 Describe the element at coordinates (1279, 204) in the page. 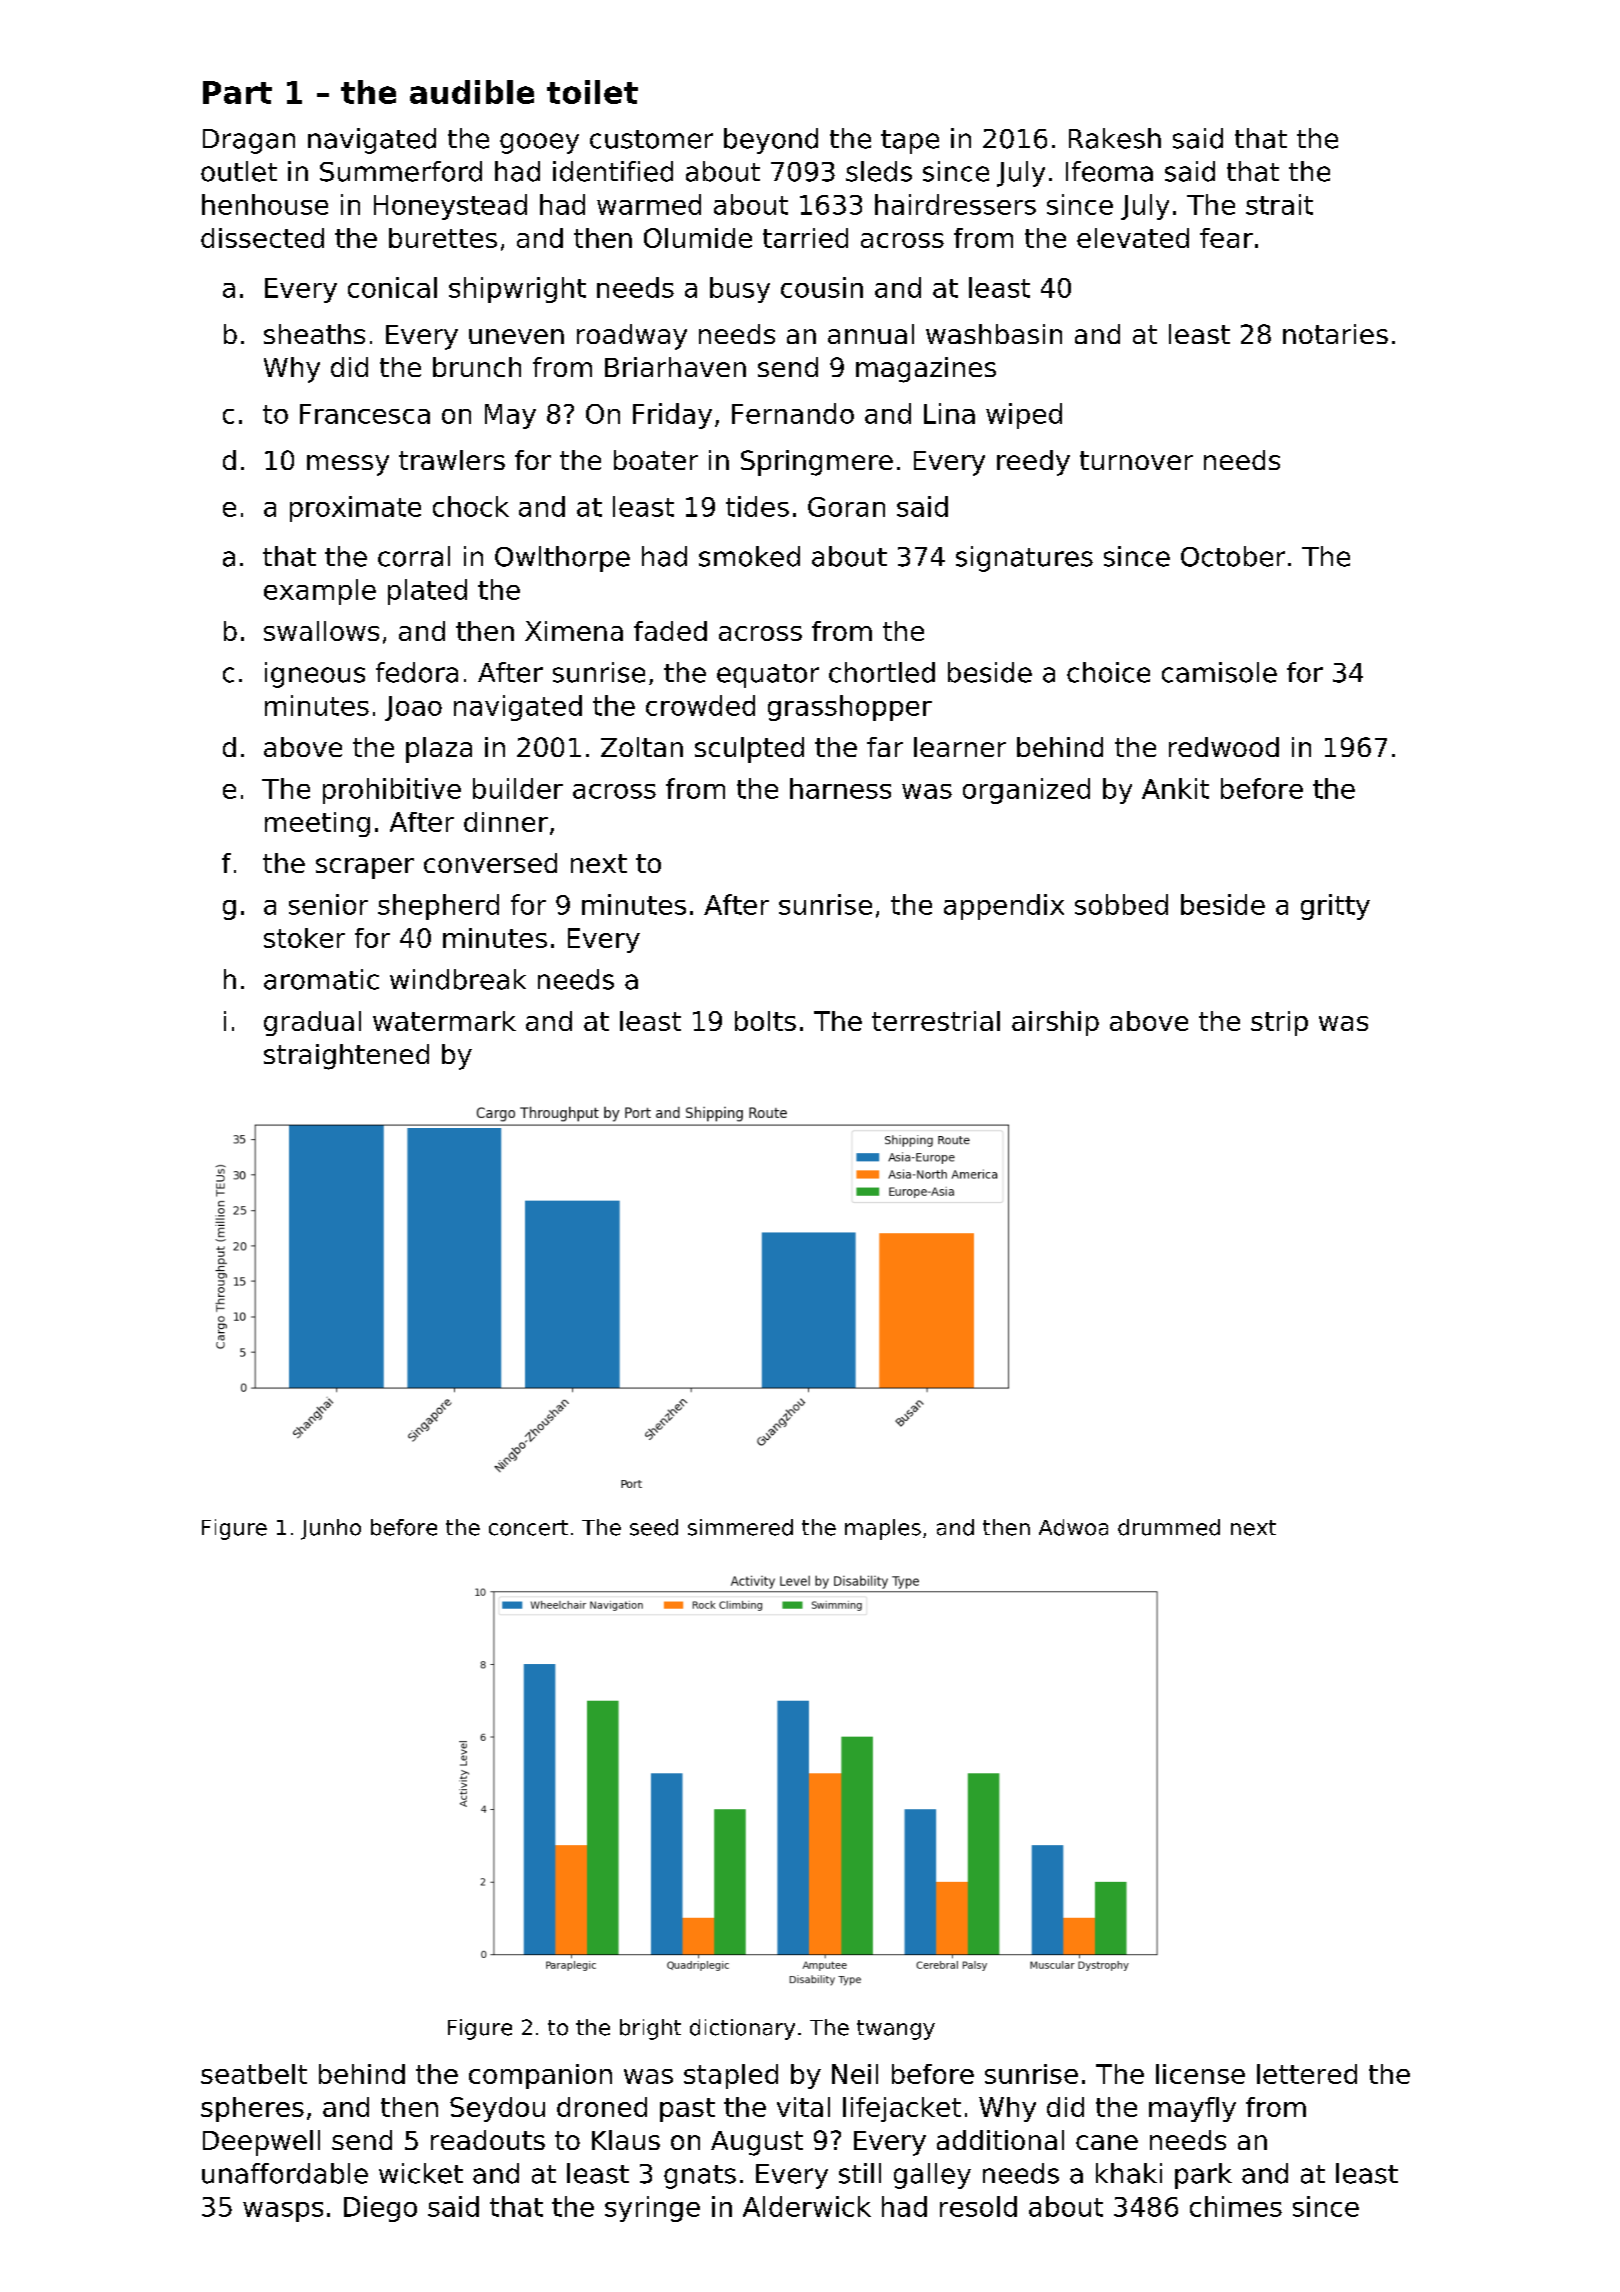

I see `strait` at that location.
